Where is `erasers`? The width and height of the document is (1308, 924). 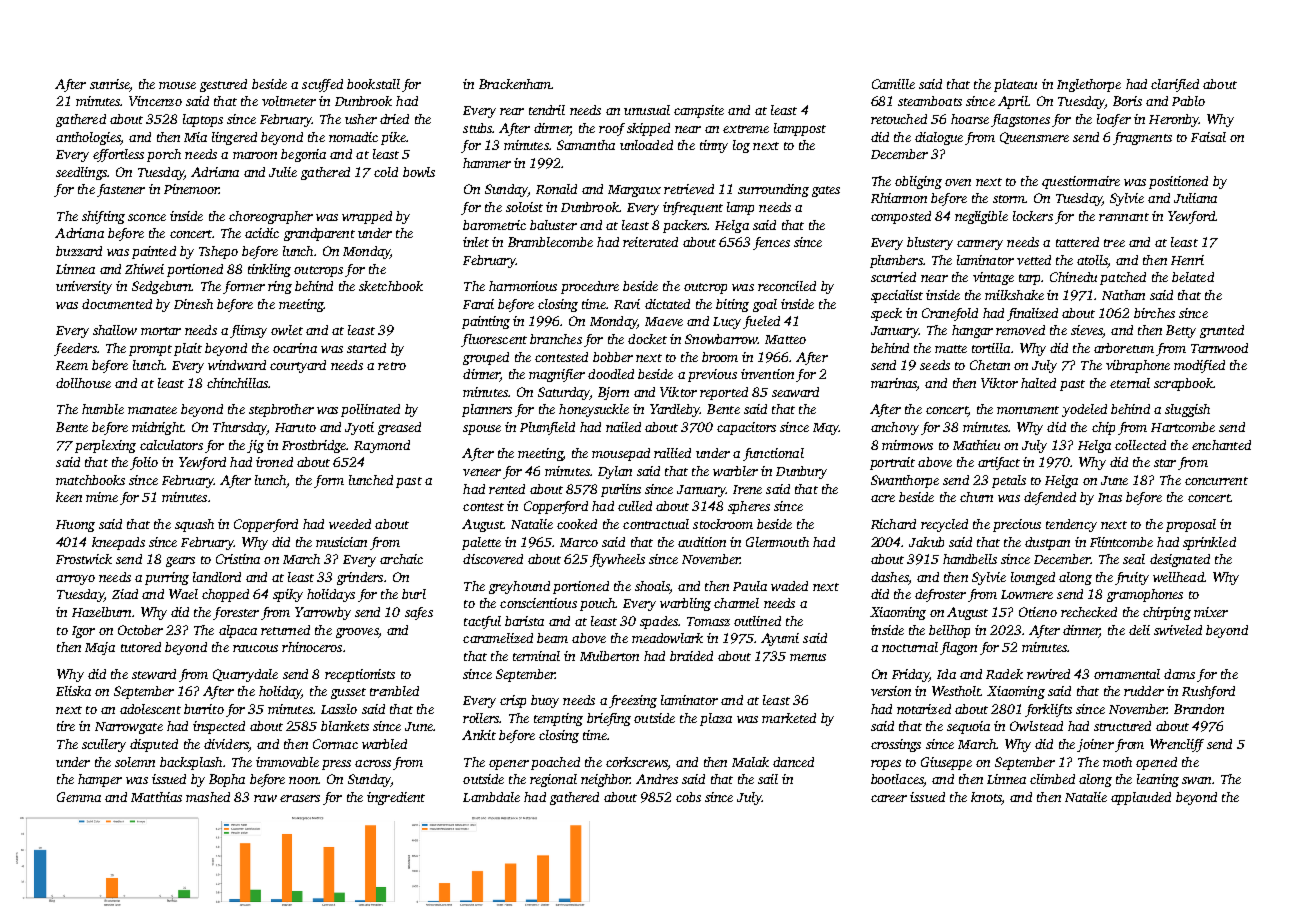 erasers is located at coordinates (300, 798).
